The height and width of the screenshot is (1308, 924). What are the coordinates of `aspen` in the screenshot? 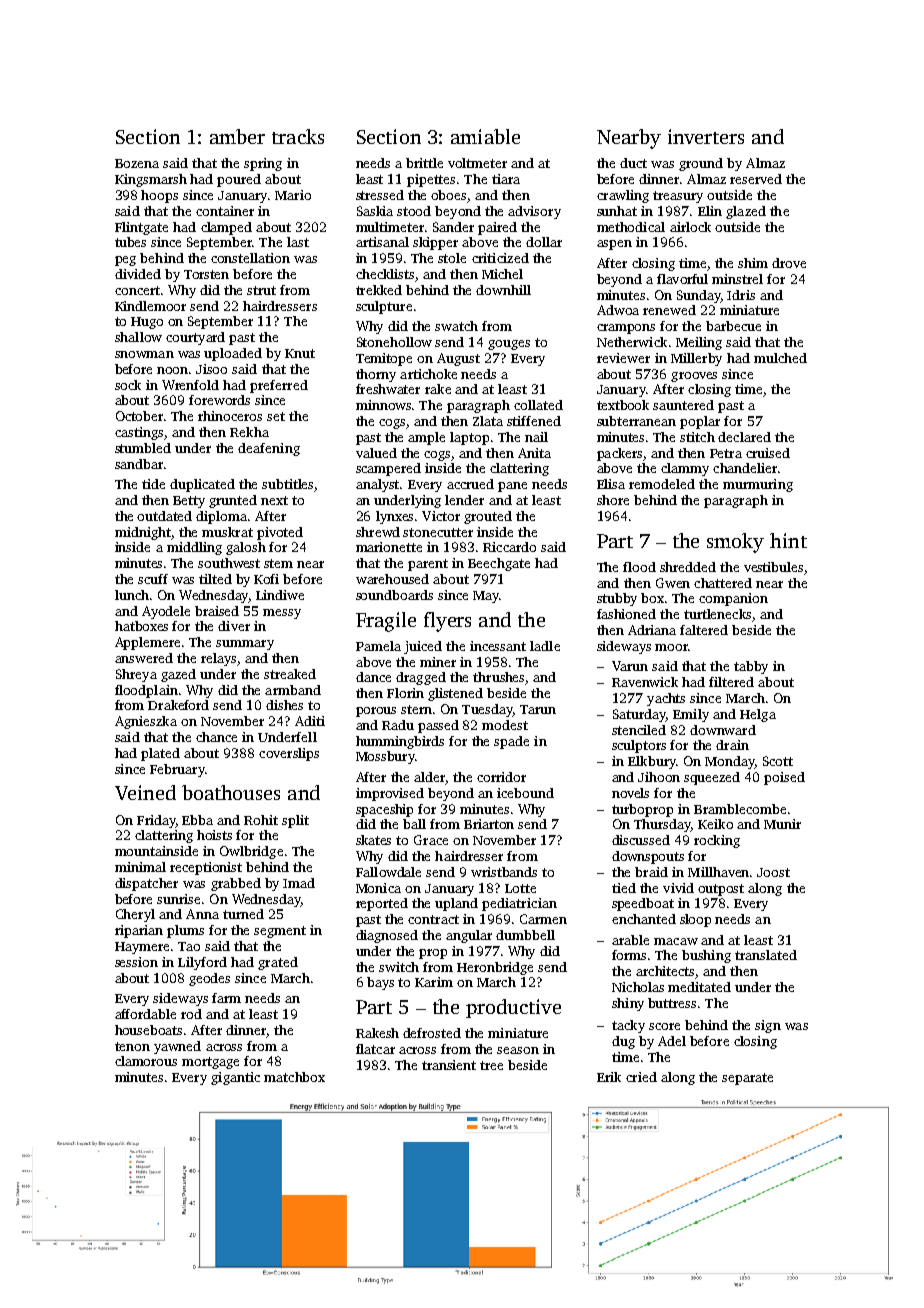 It's located at (614, 245).
